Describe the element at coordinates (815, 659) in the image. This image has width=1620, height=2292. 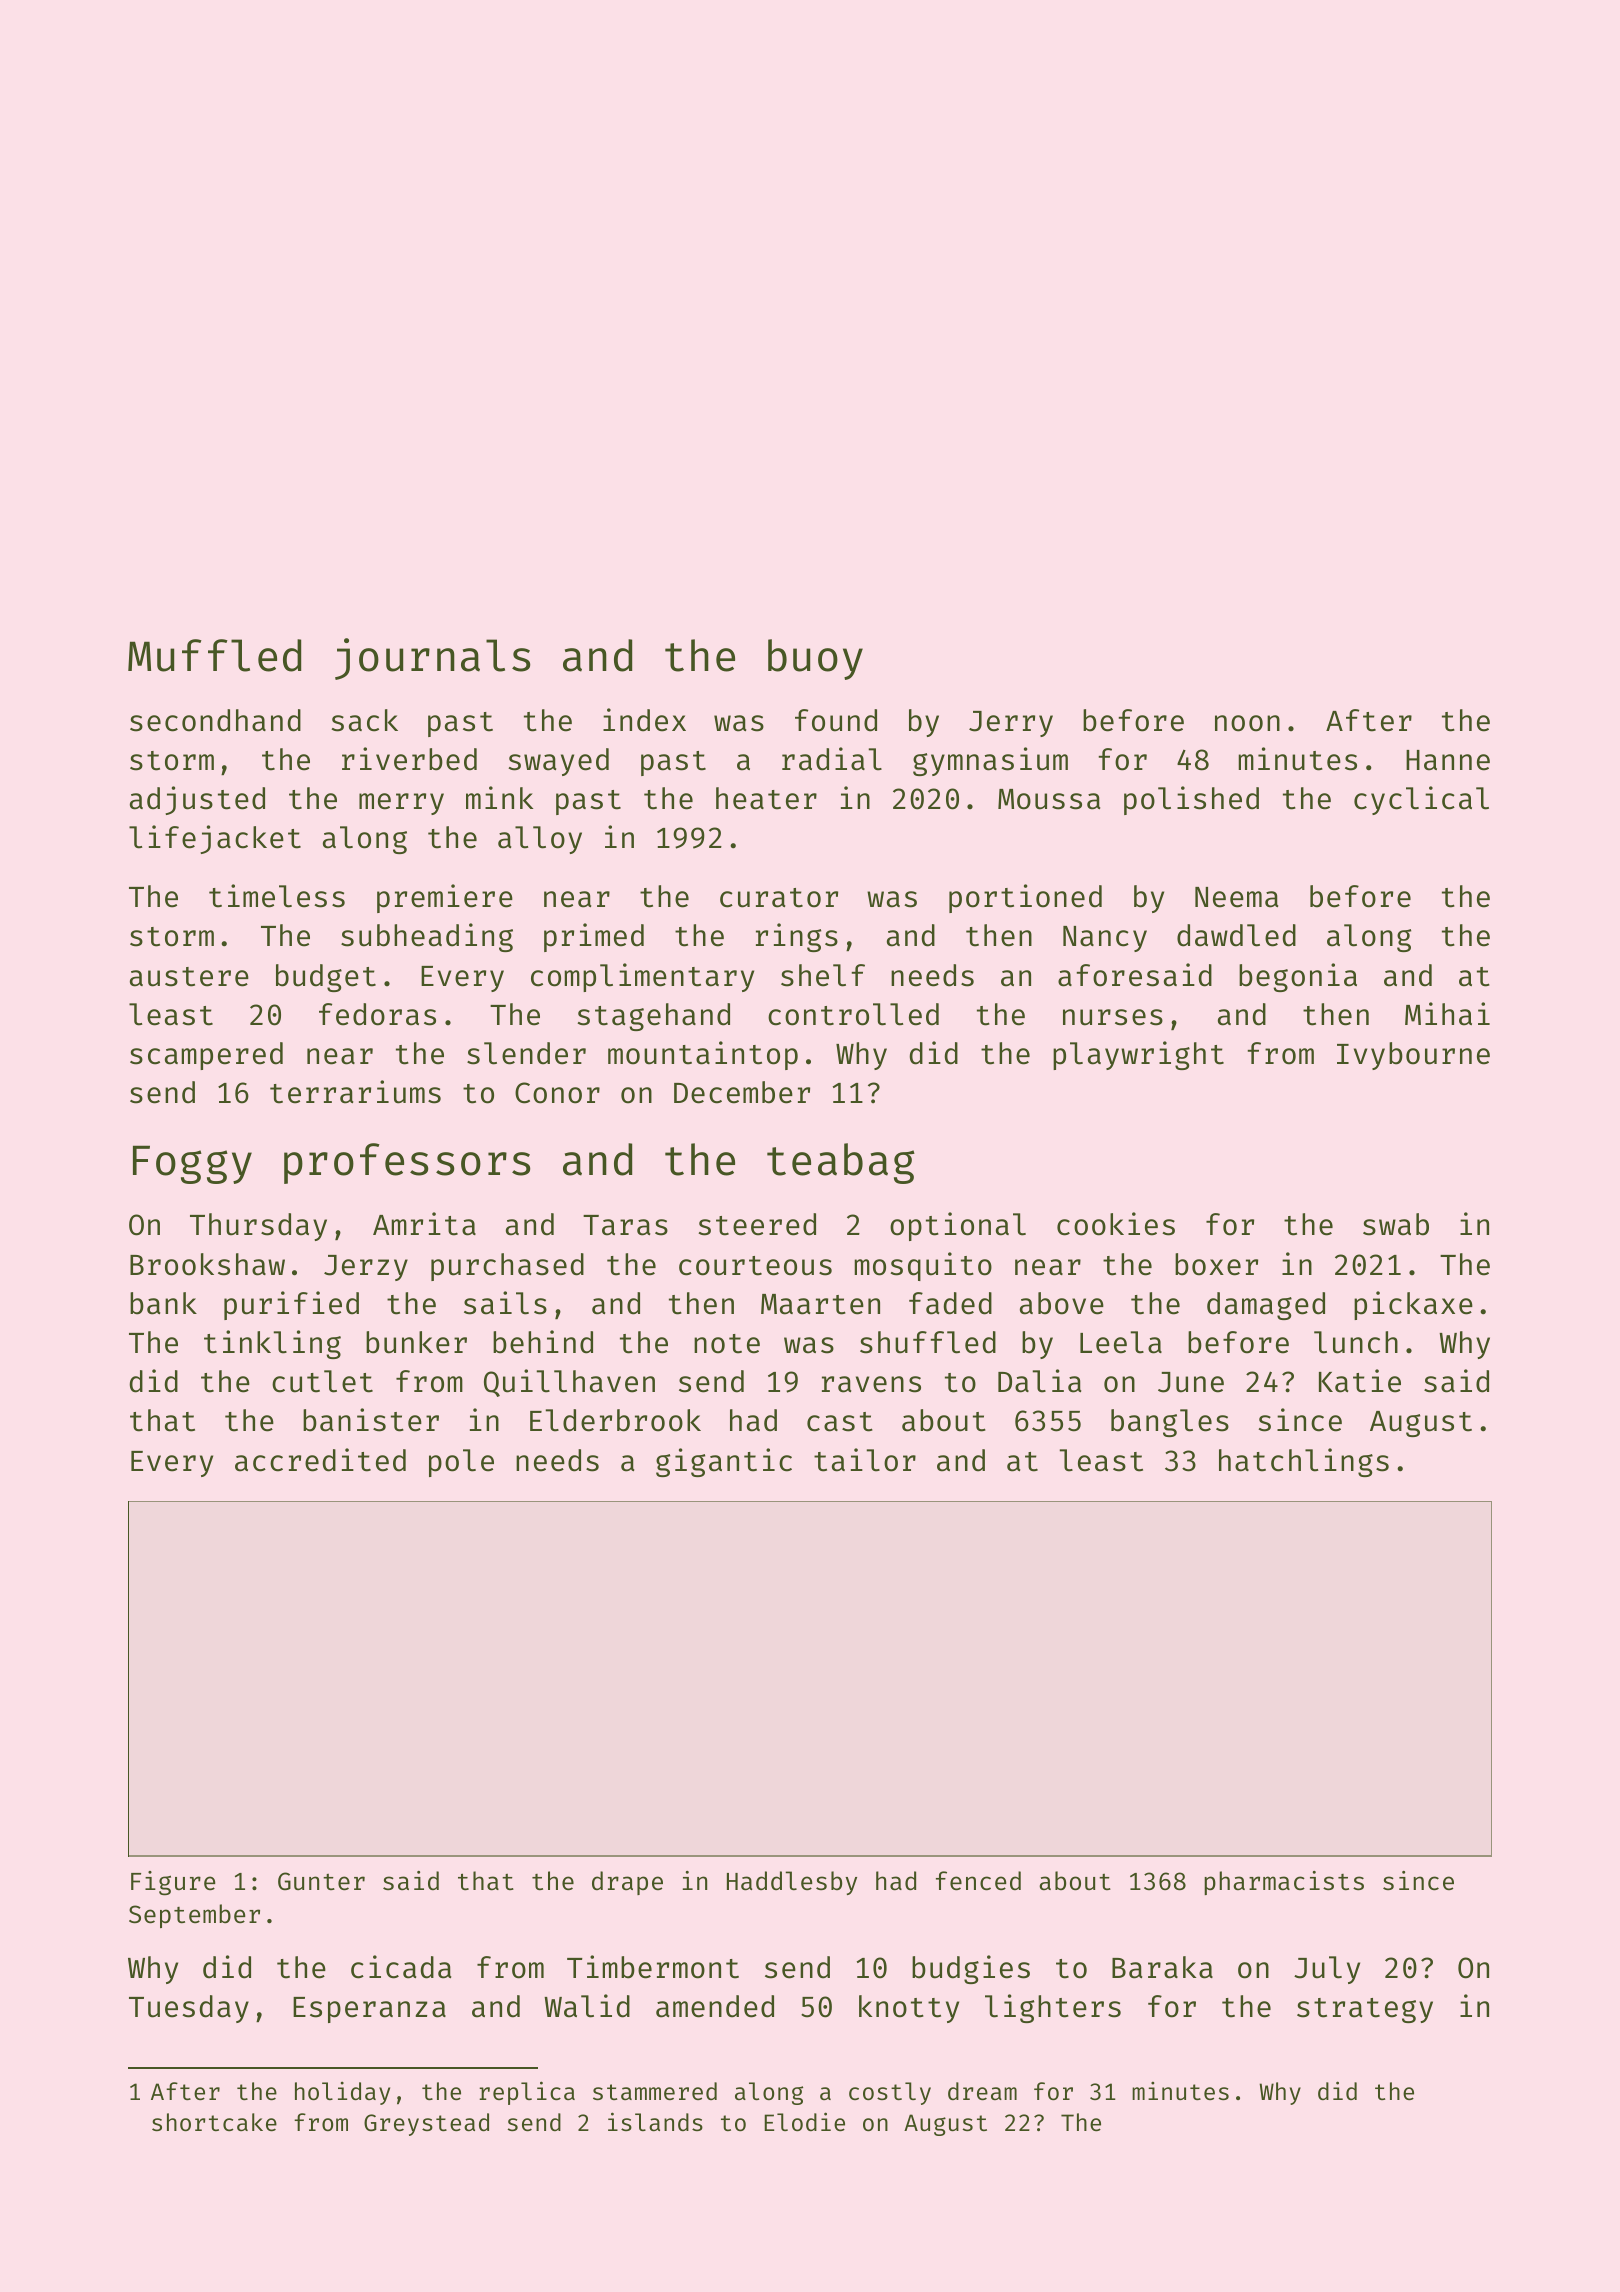
I see `buoy` at that location.
